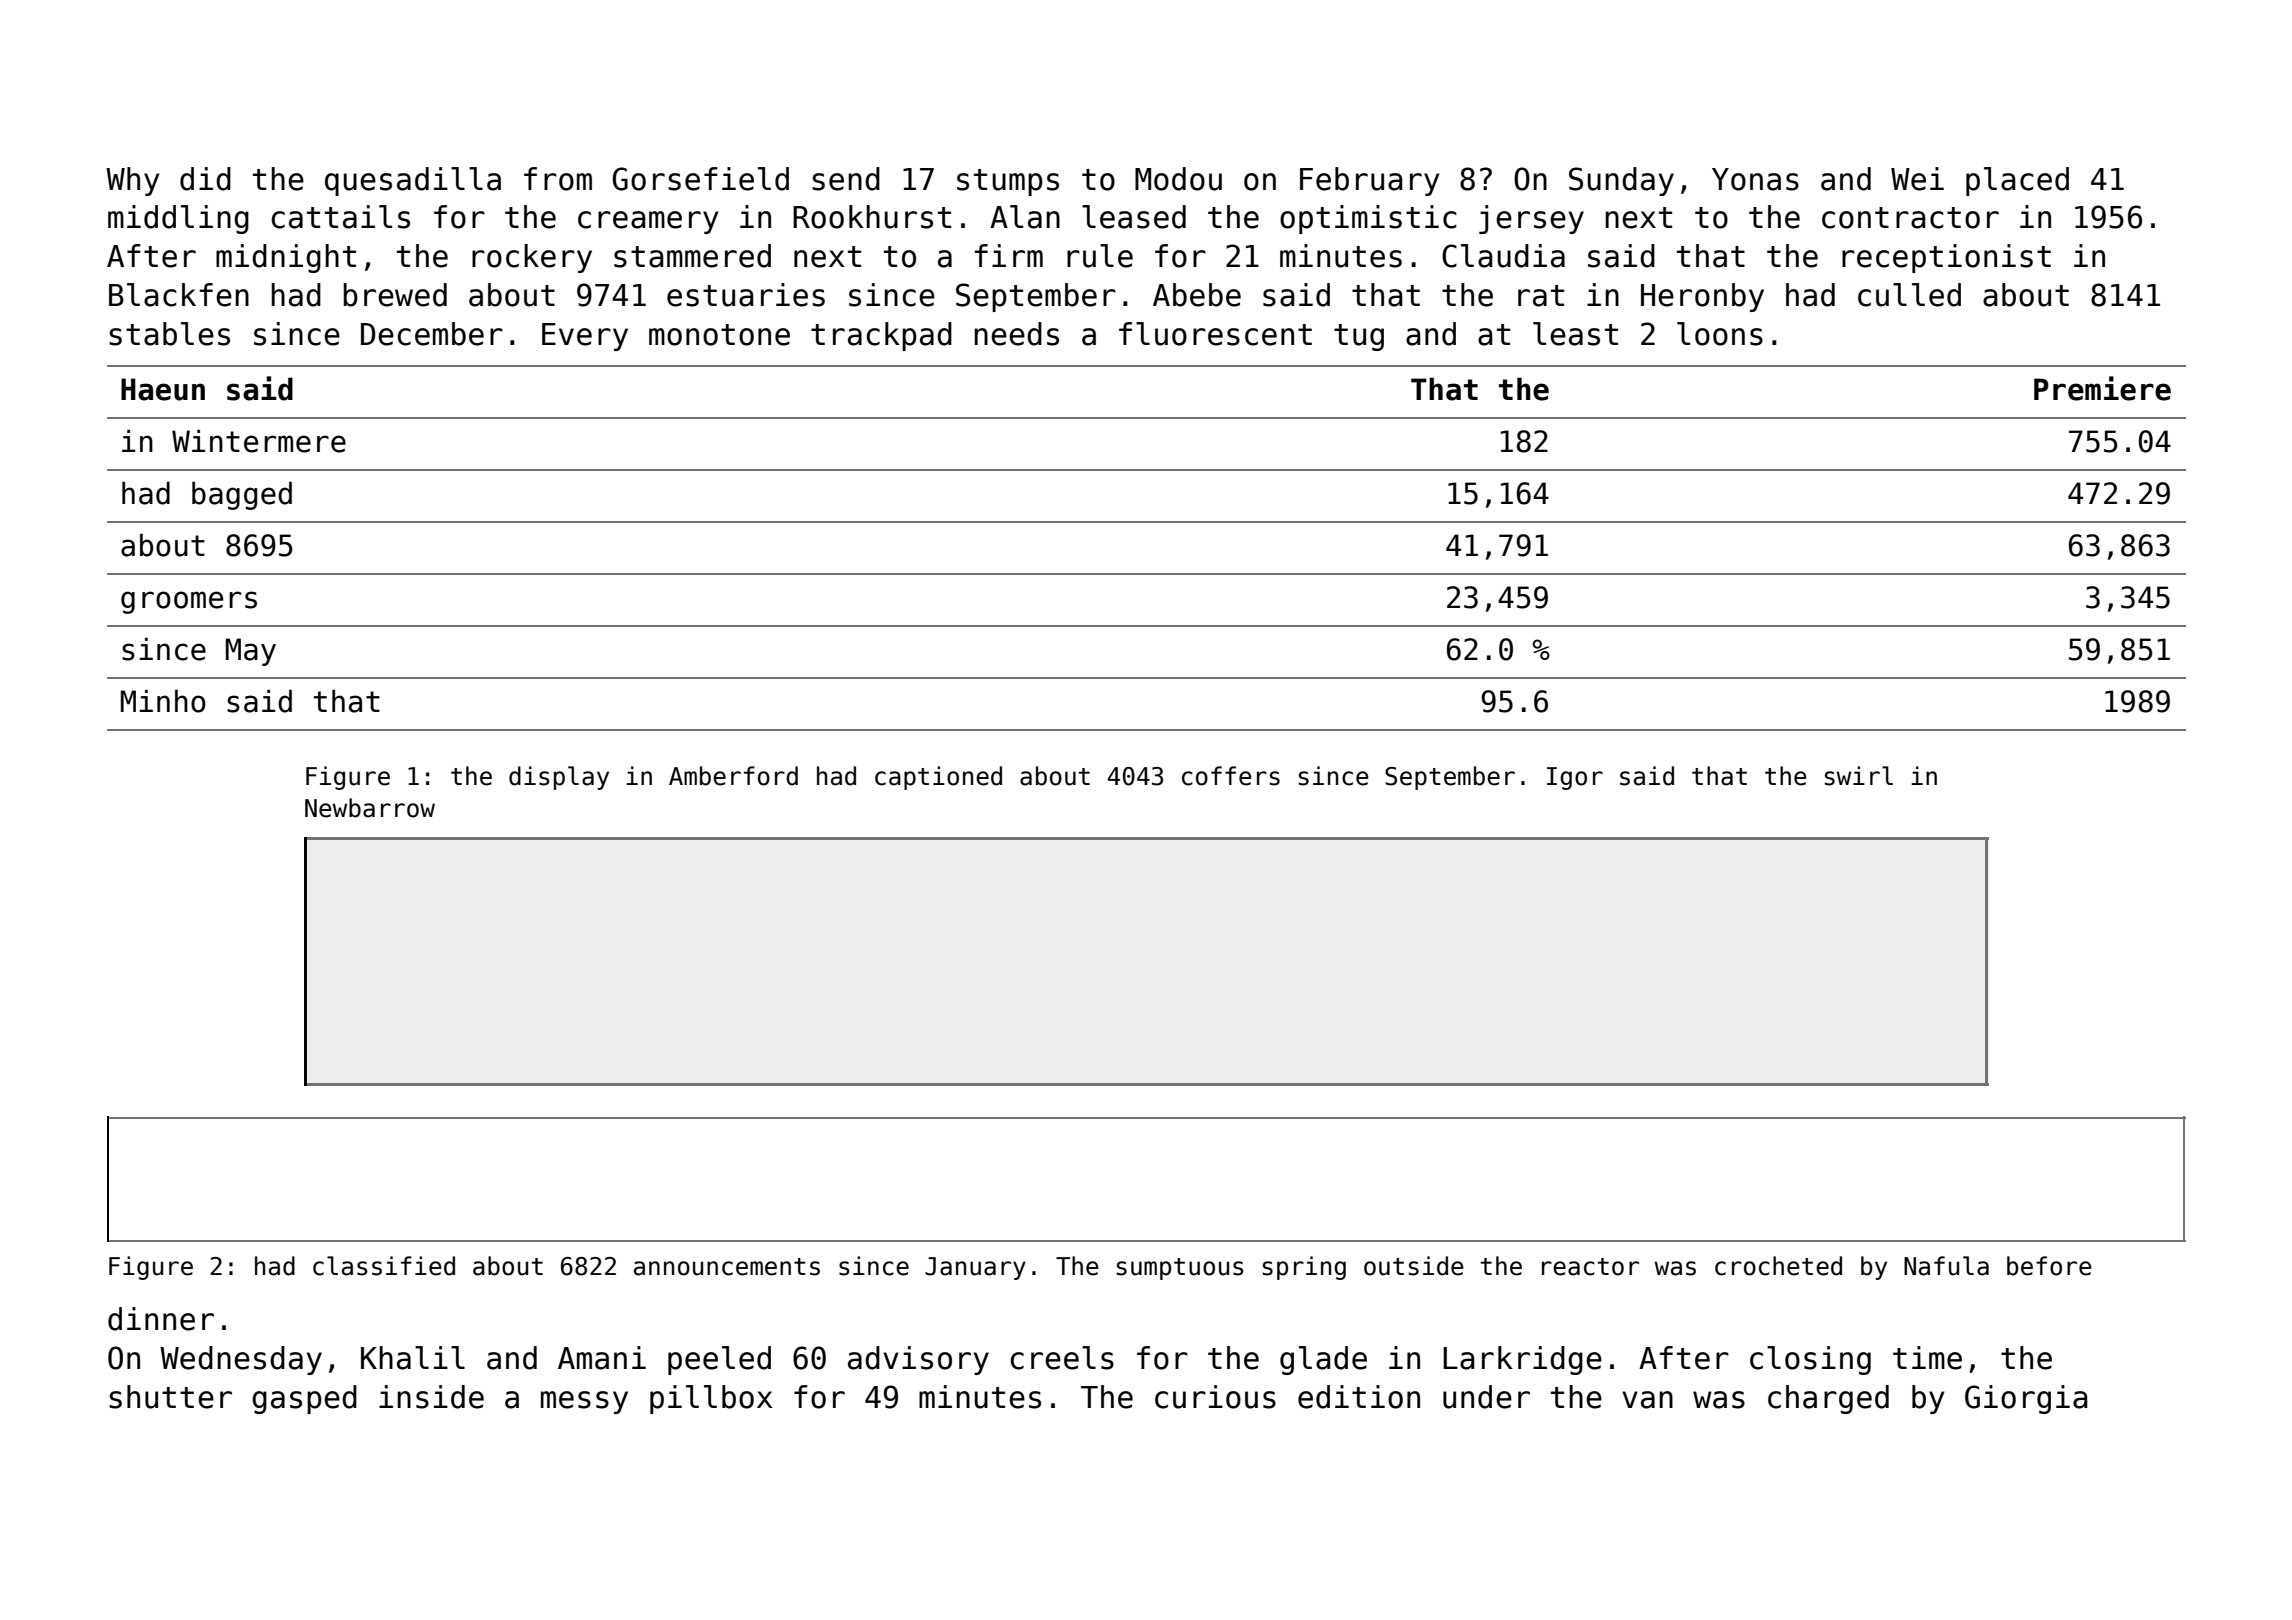  I want to click on pillbox, so click(711, 1399).
